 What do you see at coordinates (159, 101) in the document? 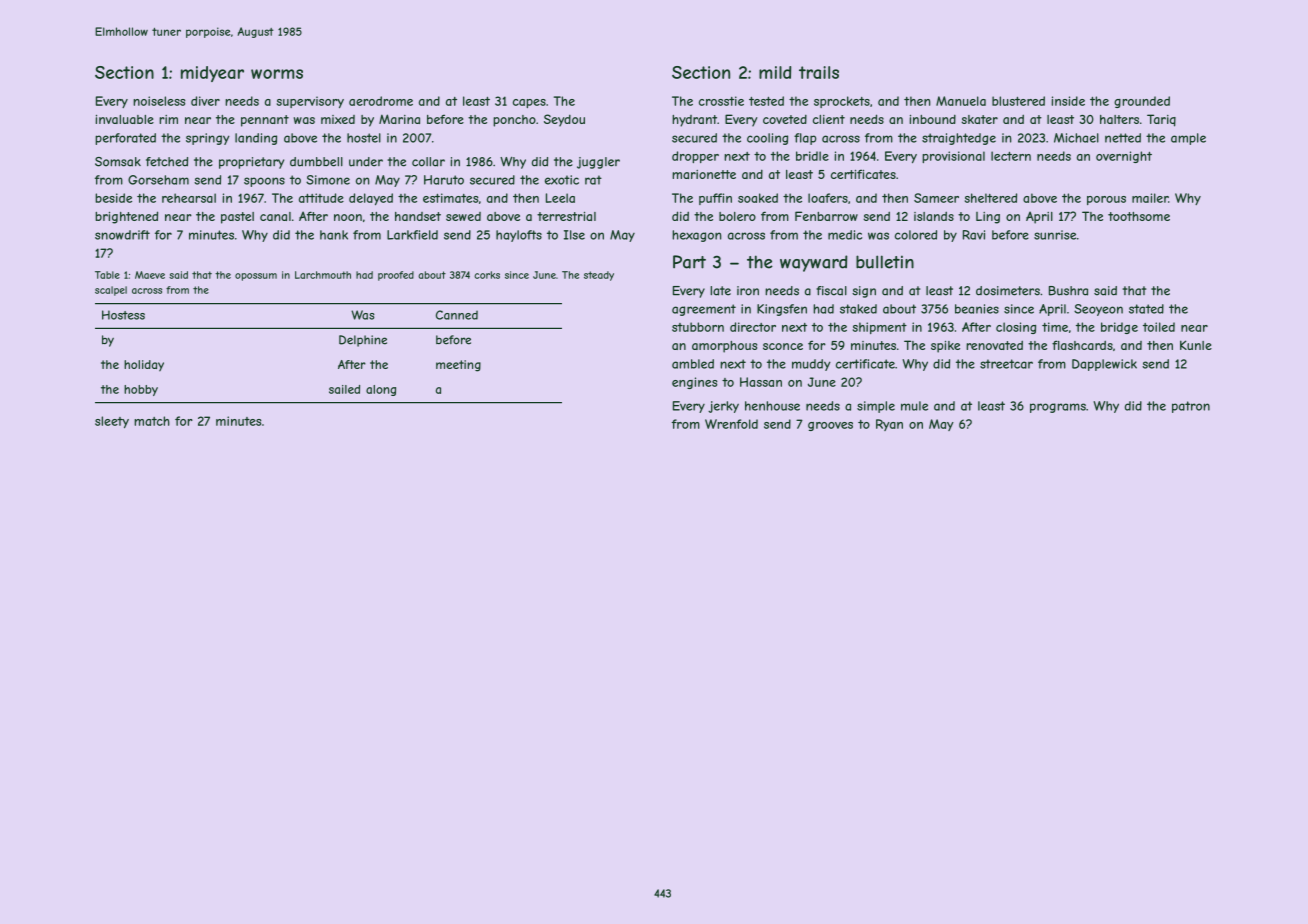
I see `noiseless` at bounding box center [159, 101].
